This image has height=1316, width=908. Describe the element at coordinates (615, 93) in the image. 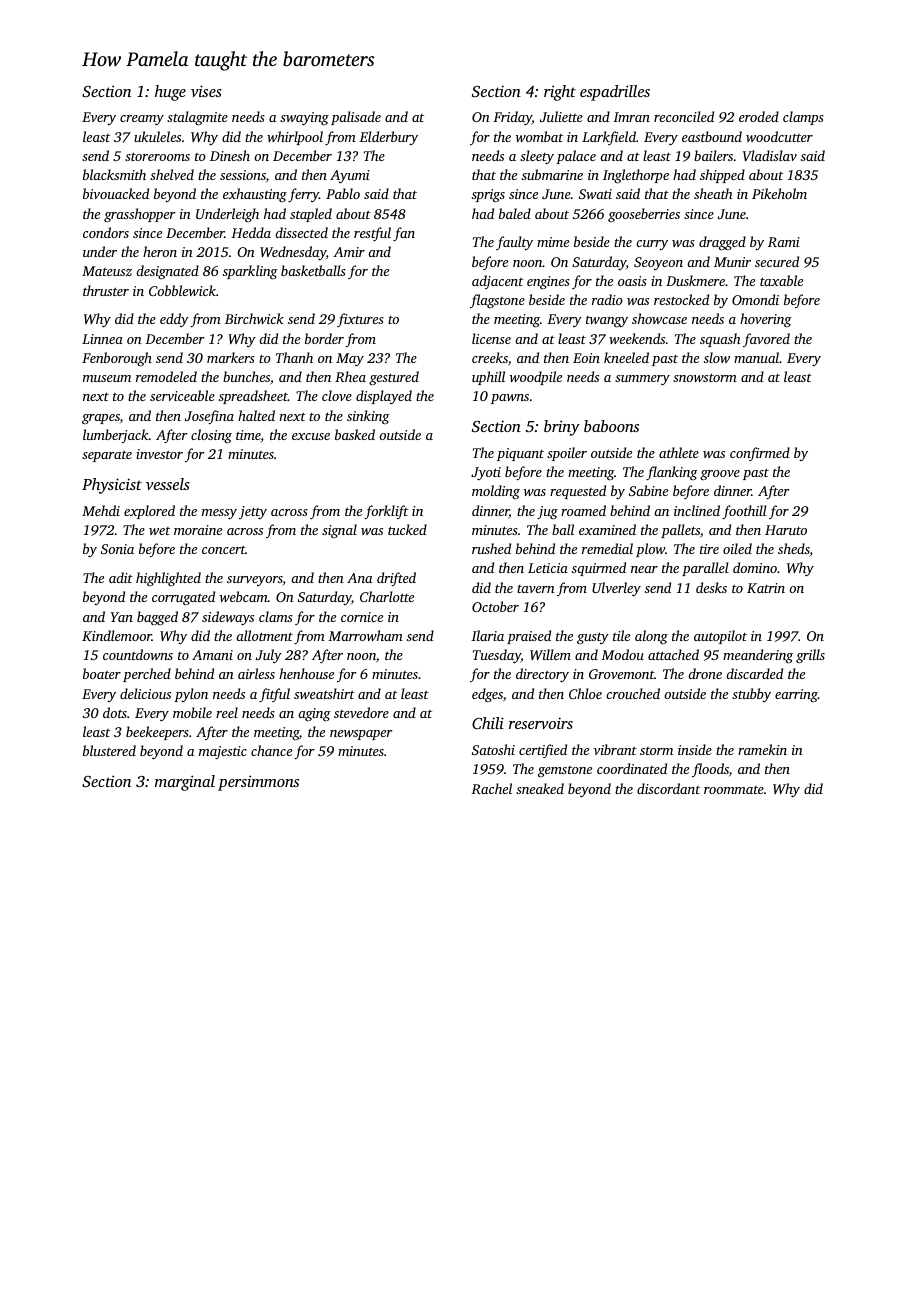

I see `espadrilles` at that location.
